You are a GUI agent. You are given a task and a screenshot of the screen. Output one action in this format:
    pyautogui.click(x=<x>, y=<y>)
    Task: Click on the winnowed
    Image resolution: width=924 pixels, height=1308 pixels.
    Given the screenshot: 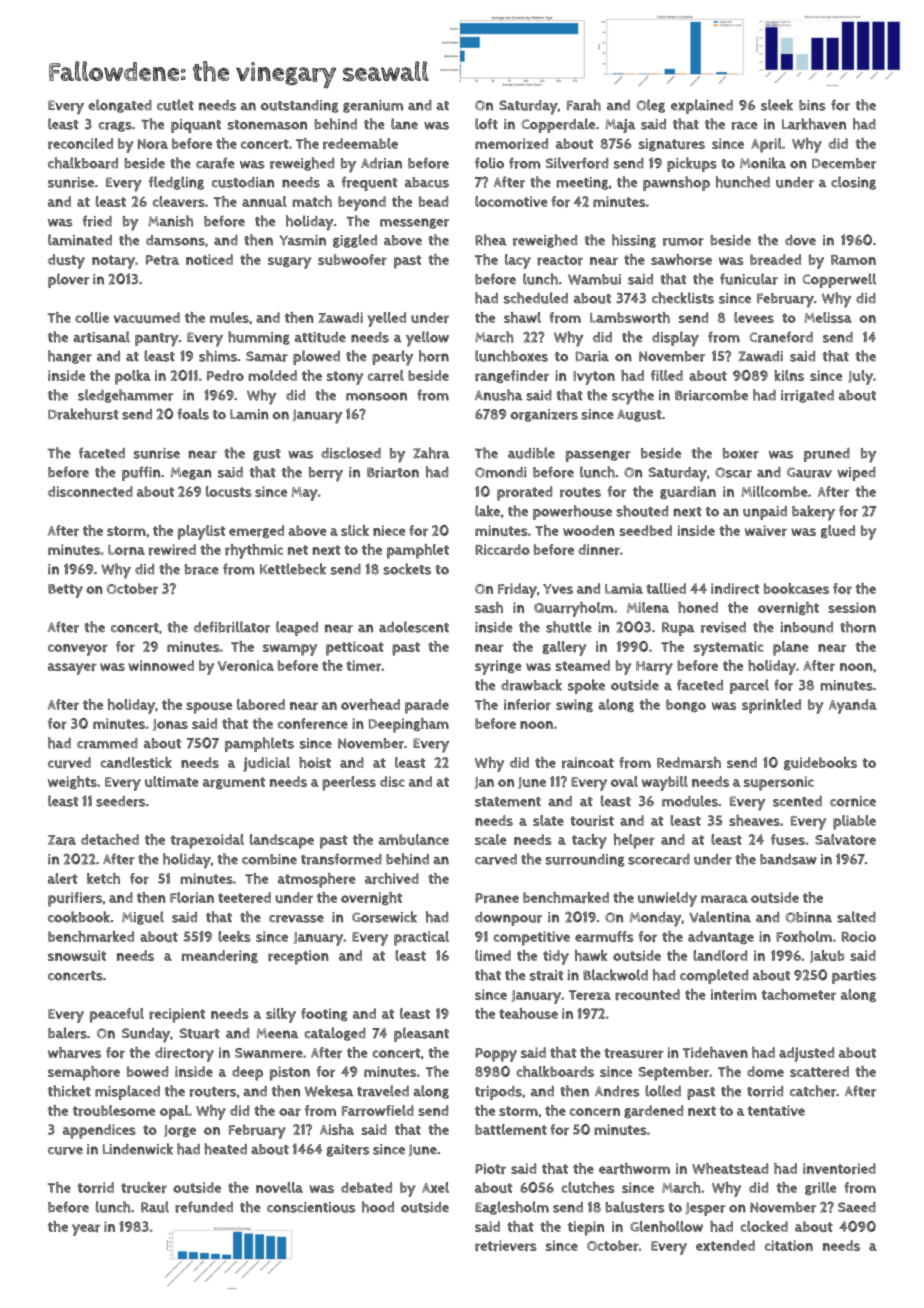 What is the action you would take?
    pyautogui.click(x=161, y=665)
